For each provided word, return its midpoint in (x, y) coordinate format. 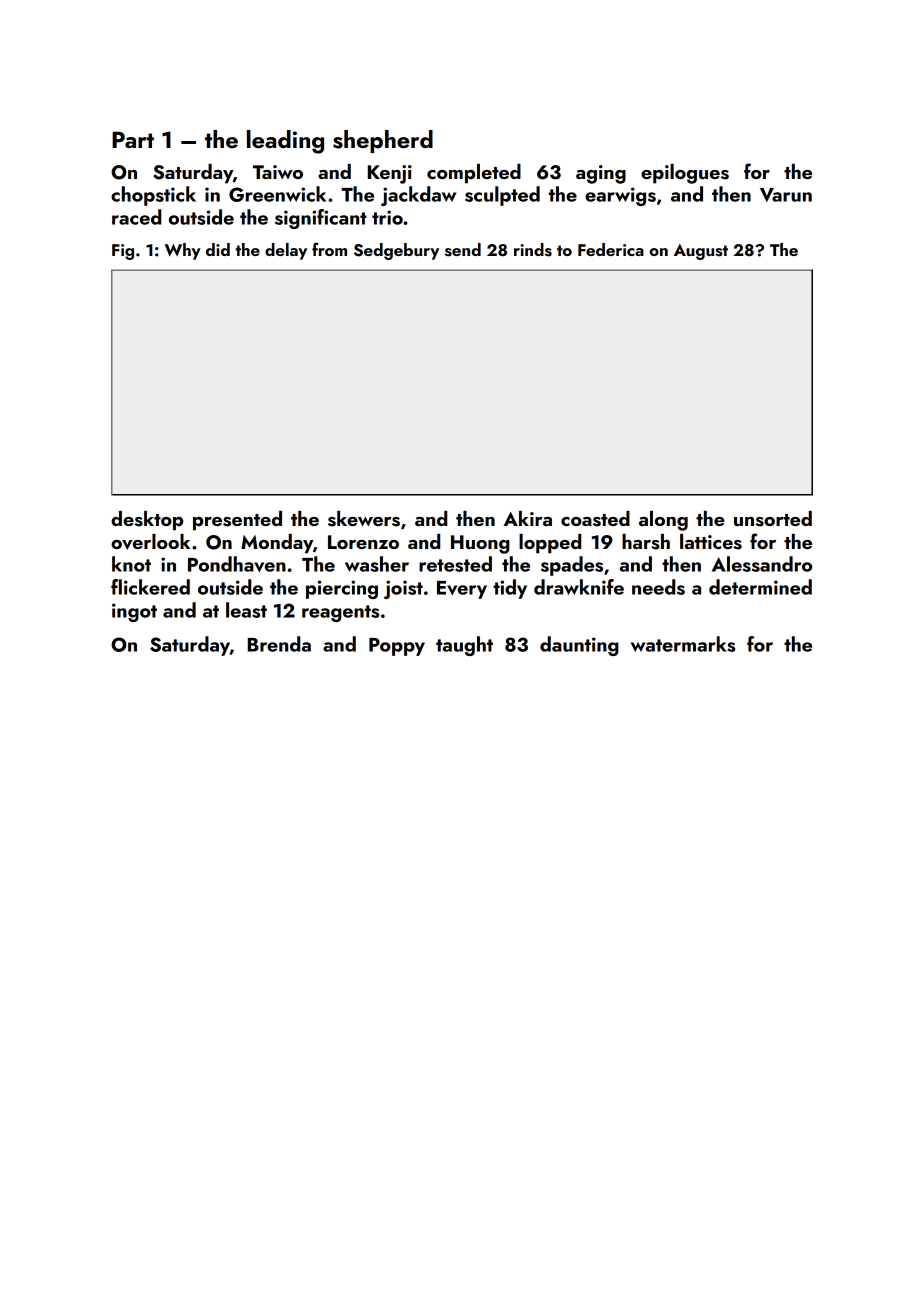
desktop (147, 521)
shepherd (383, 141)
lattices (711, 542)
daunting (579, 646)
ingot (134, 612)
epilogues (685, 174)
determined (760, 587)
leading (285, 142)
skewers (364, 519)
